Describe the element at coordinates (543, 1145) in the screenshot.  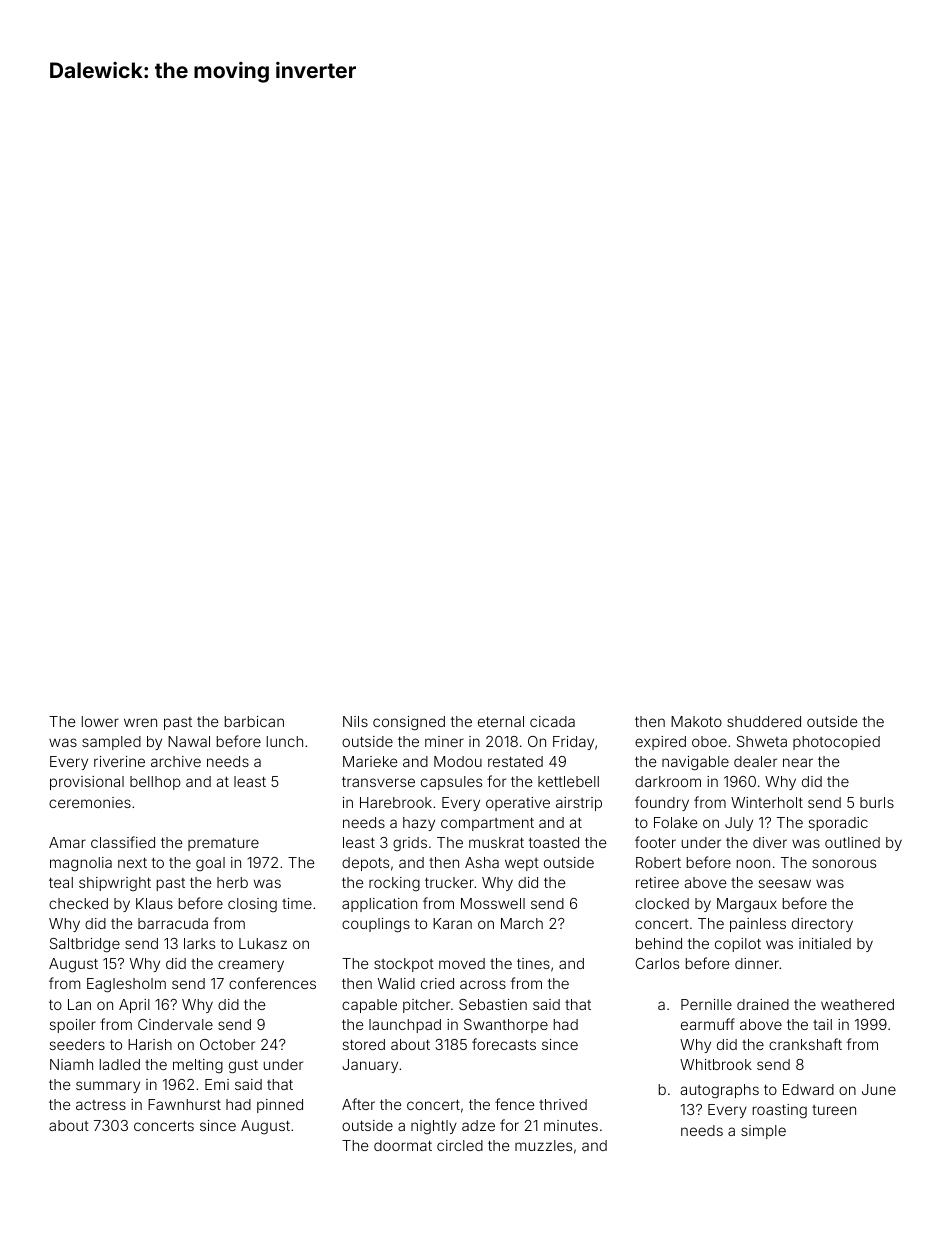
I see `muzzles` at that location.
